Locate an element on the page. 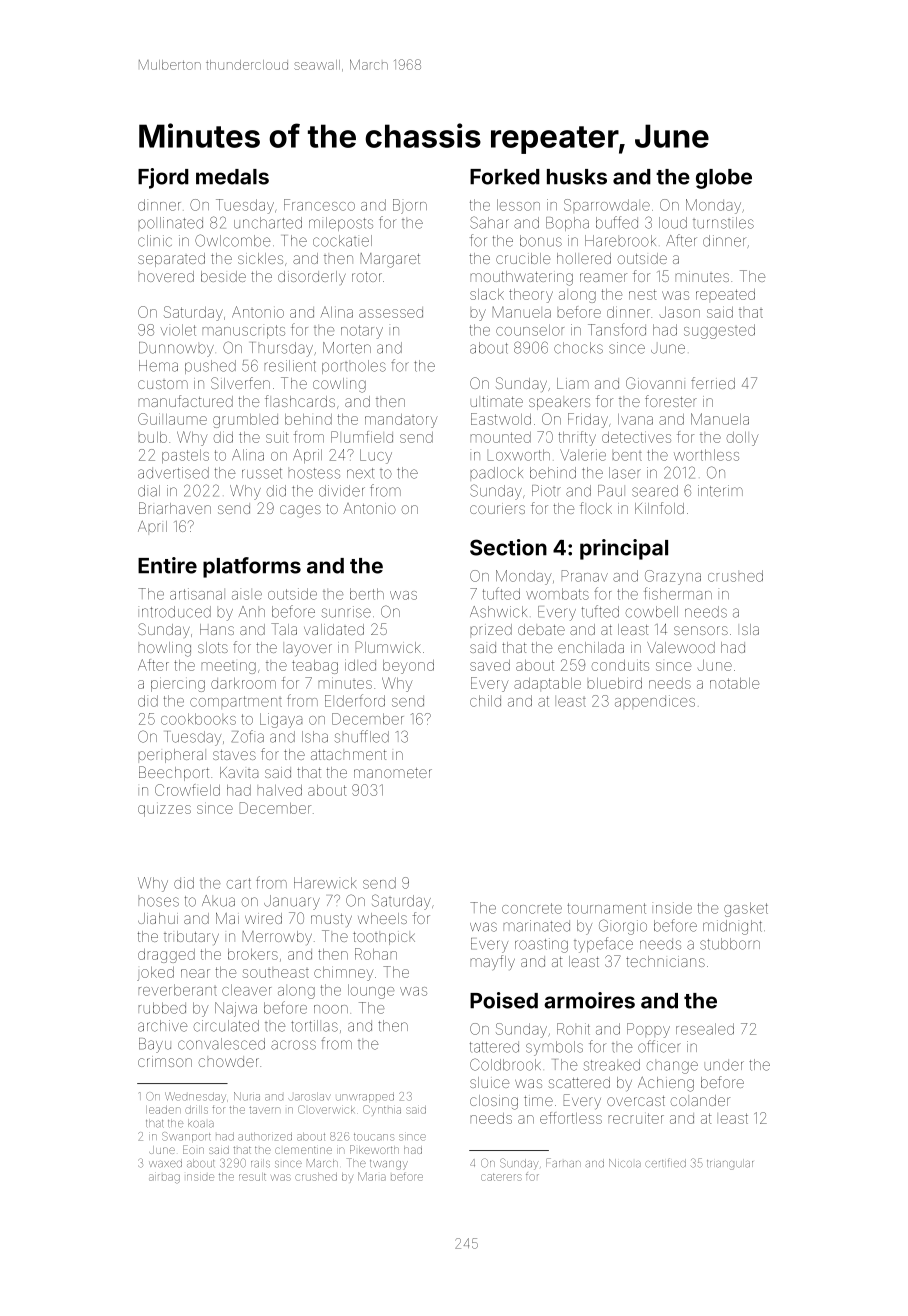 The width and height of the image is (908, 1316). bonus is located at coordinates (541, 241).
